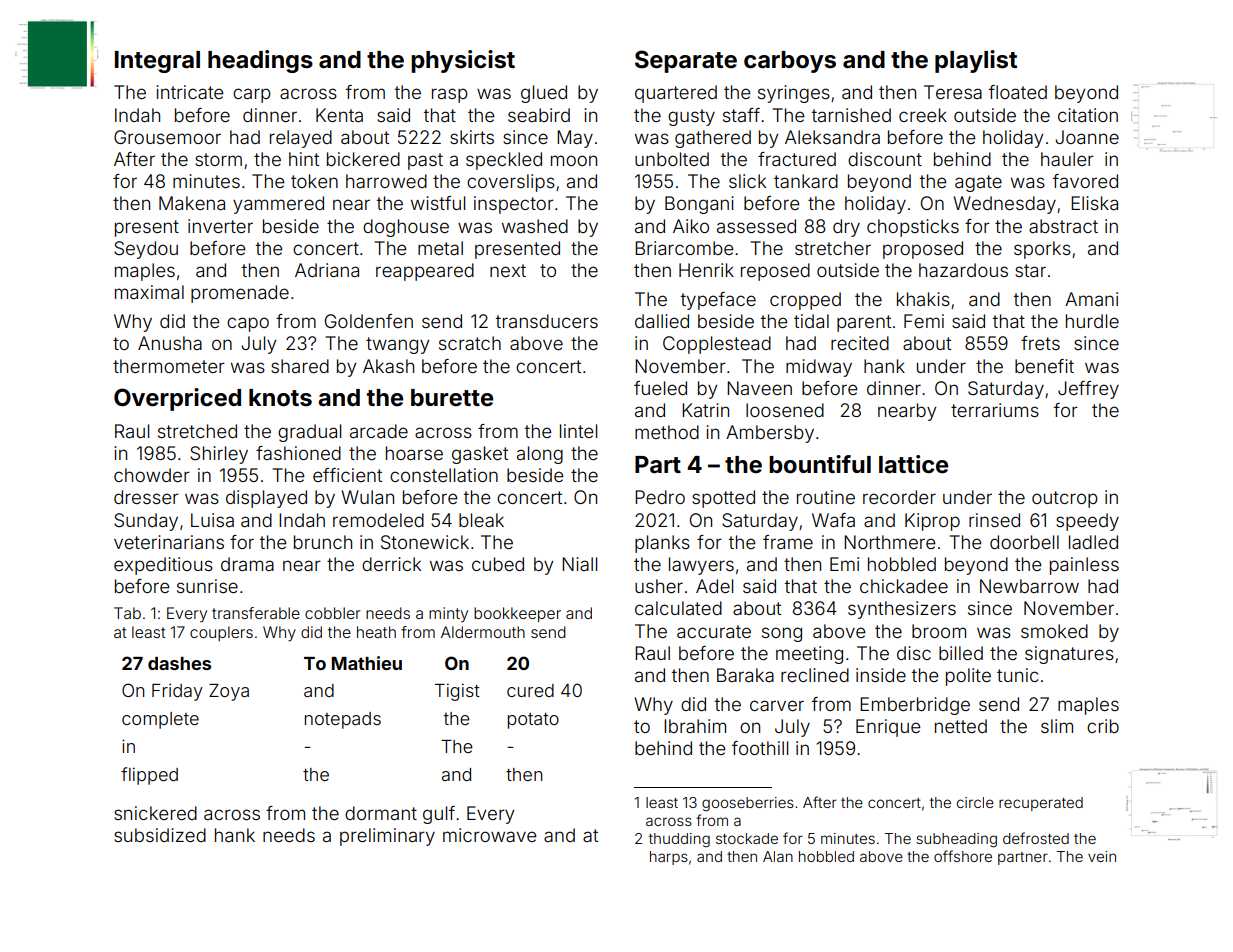 The height and width of the image is (952, 1233). Describe the element at coordinates (160, 720) in the image. I see `complete` at that location.
